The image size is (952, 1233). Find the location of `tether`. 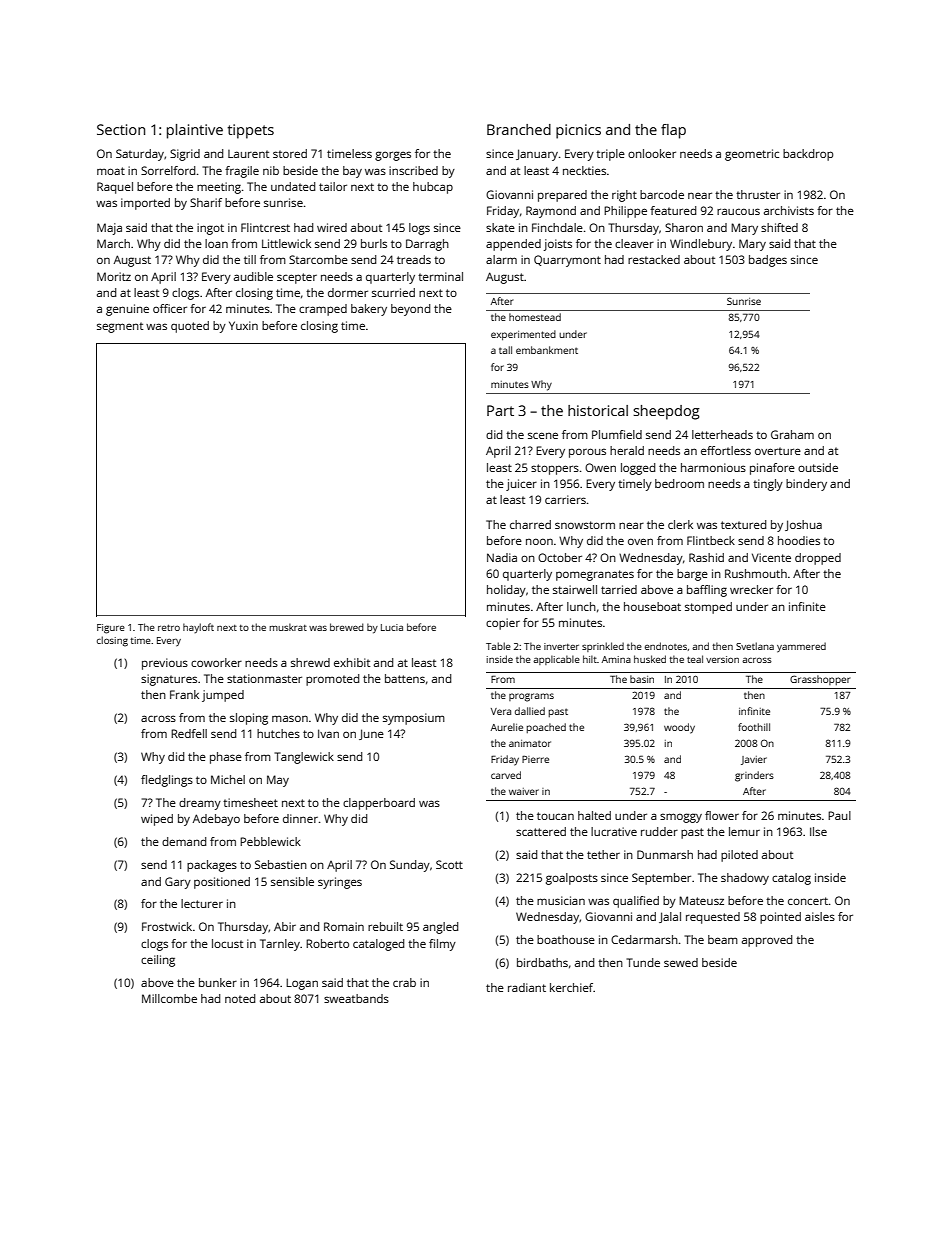

tether is located at coordinates (603, 854).
